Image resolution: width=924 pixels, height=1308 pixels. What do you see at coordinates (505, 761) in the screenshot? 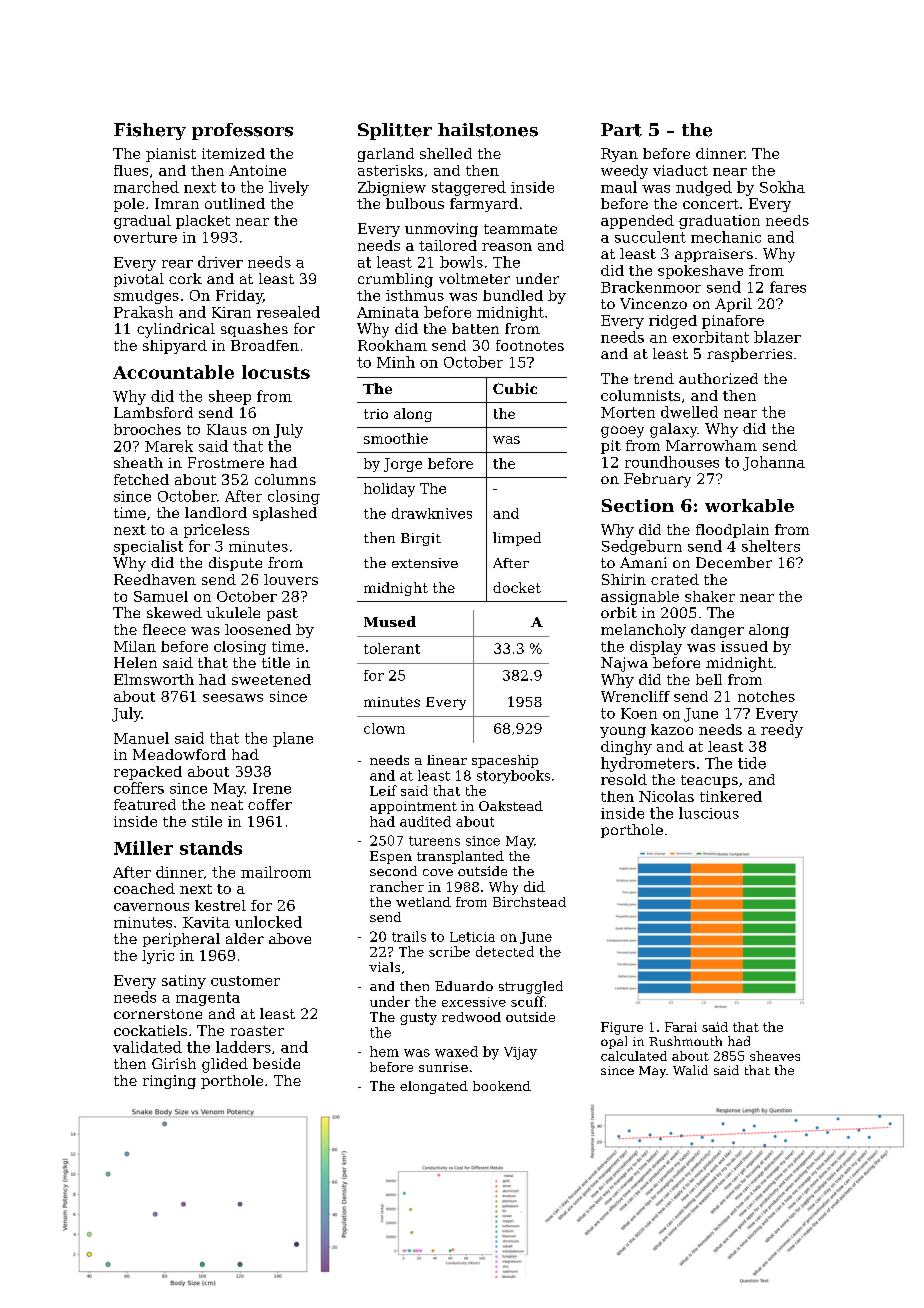
I see `spaceship` at bounding box center [505, 761].
